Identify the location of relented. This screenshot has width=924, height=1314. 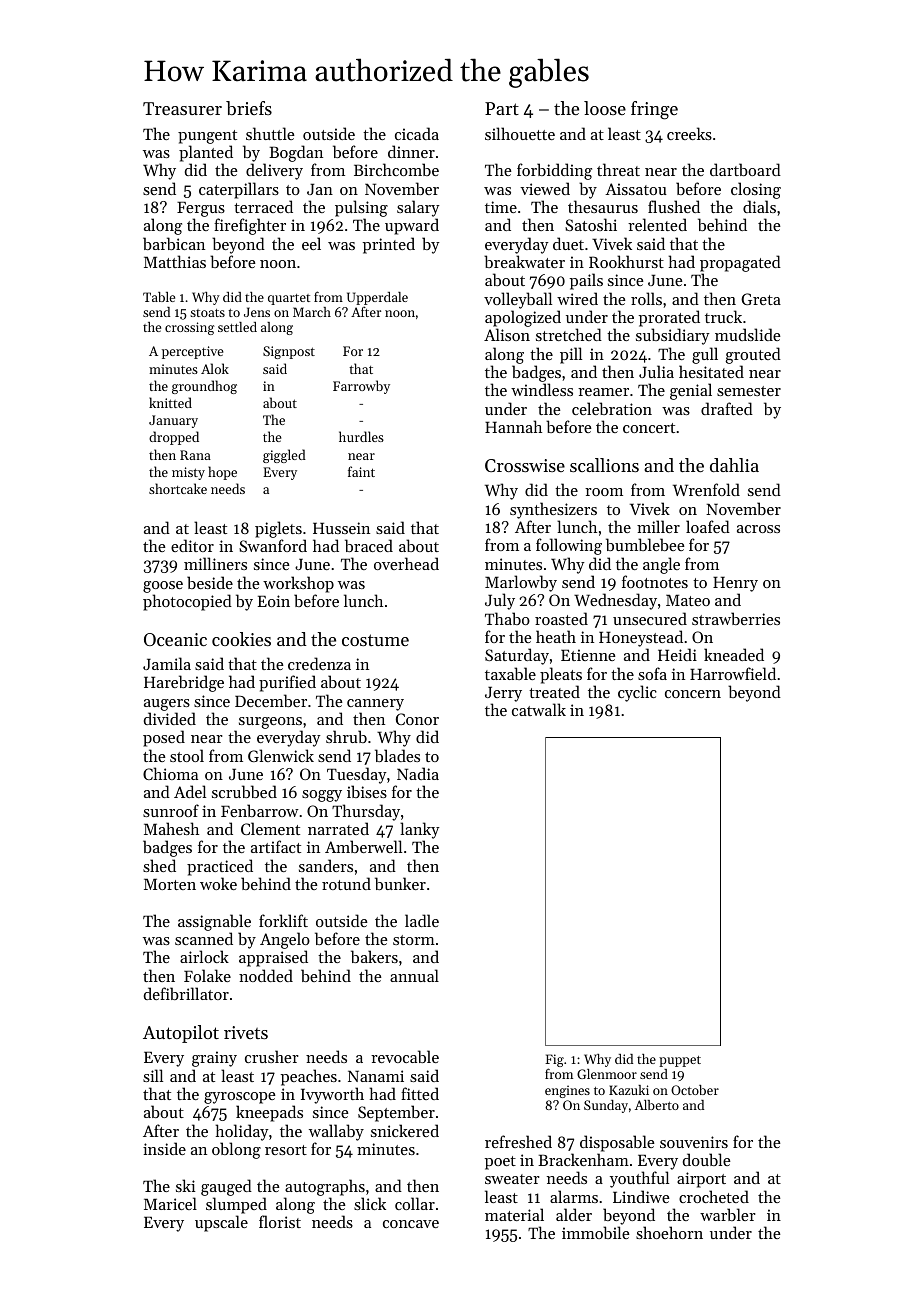
(657, 224).
